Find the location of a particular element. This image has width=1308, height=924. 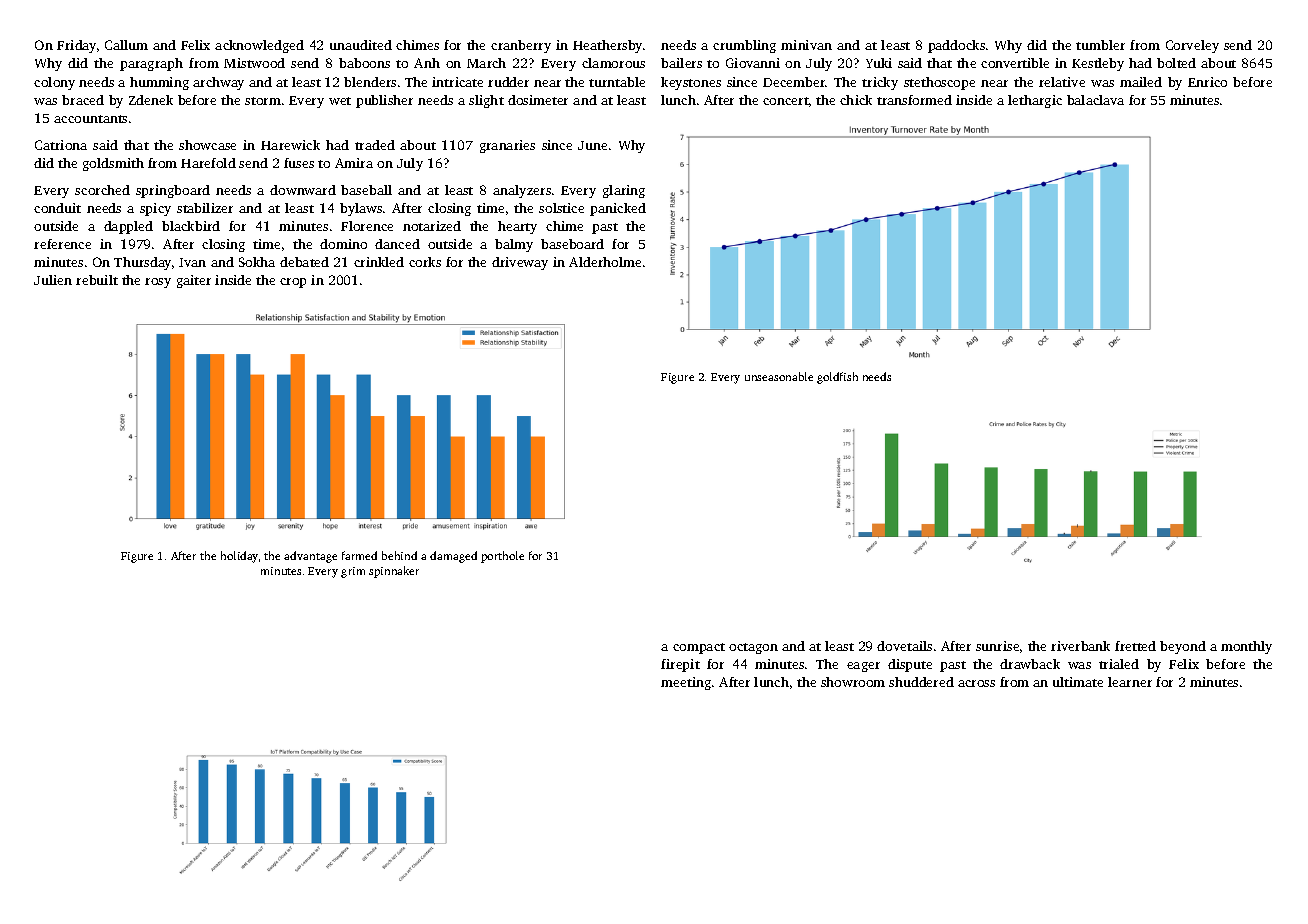

beyond is located at coordinates (1183, 647).
